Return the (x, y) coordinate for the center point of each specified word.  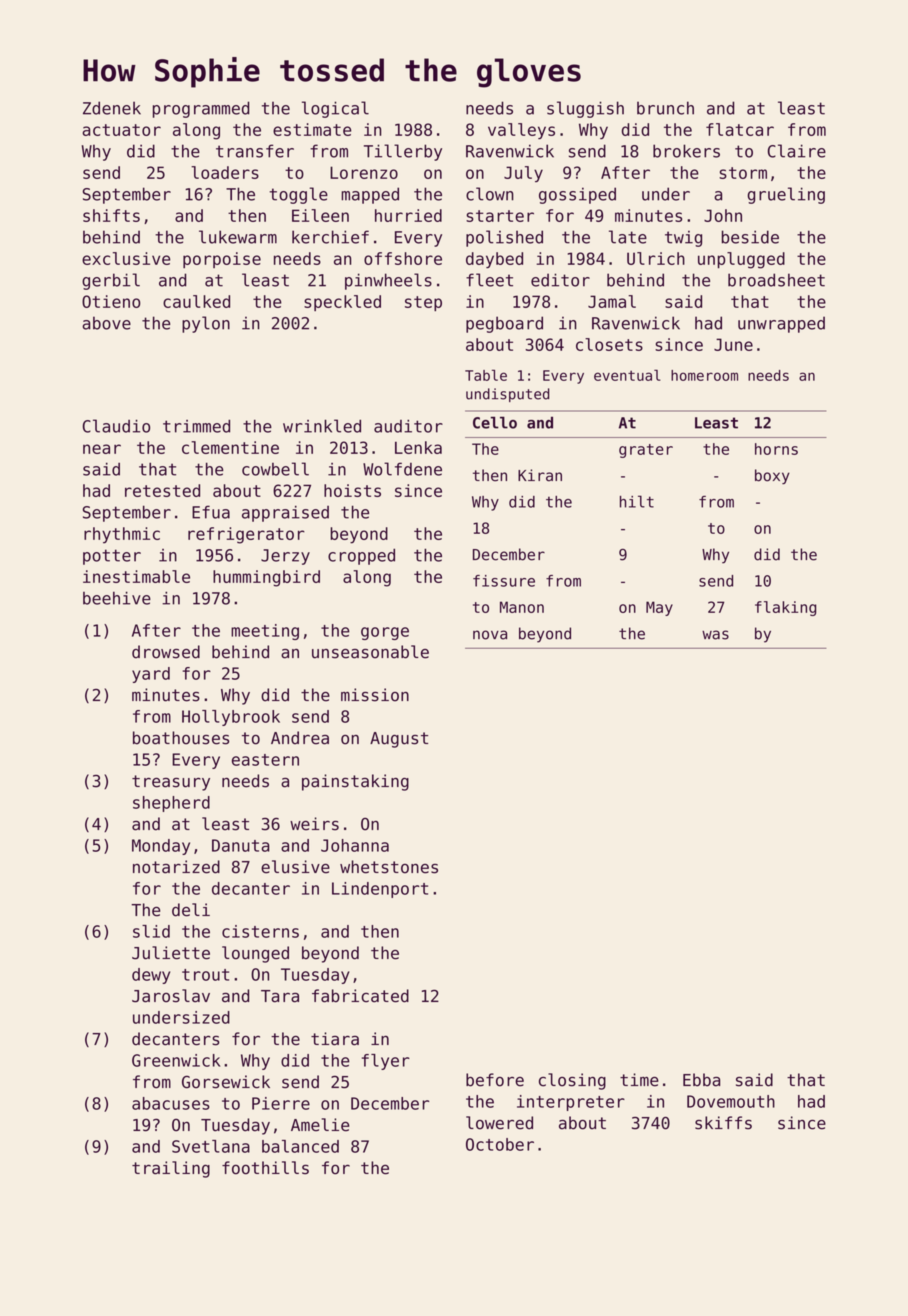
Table (486, 375)
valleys (521, 131)
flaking (785, 608)
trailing (171, 1169)
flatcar (740, 129)
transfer (255, 151)
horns (776, 449)
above (106, 323)
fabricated (360, 996)
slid (151, 931)
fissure (504, 581)
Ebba (701, 1080)
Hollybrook (231, 718)
